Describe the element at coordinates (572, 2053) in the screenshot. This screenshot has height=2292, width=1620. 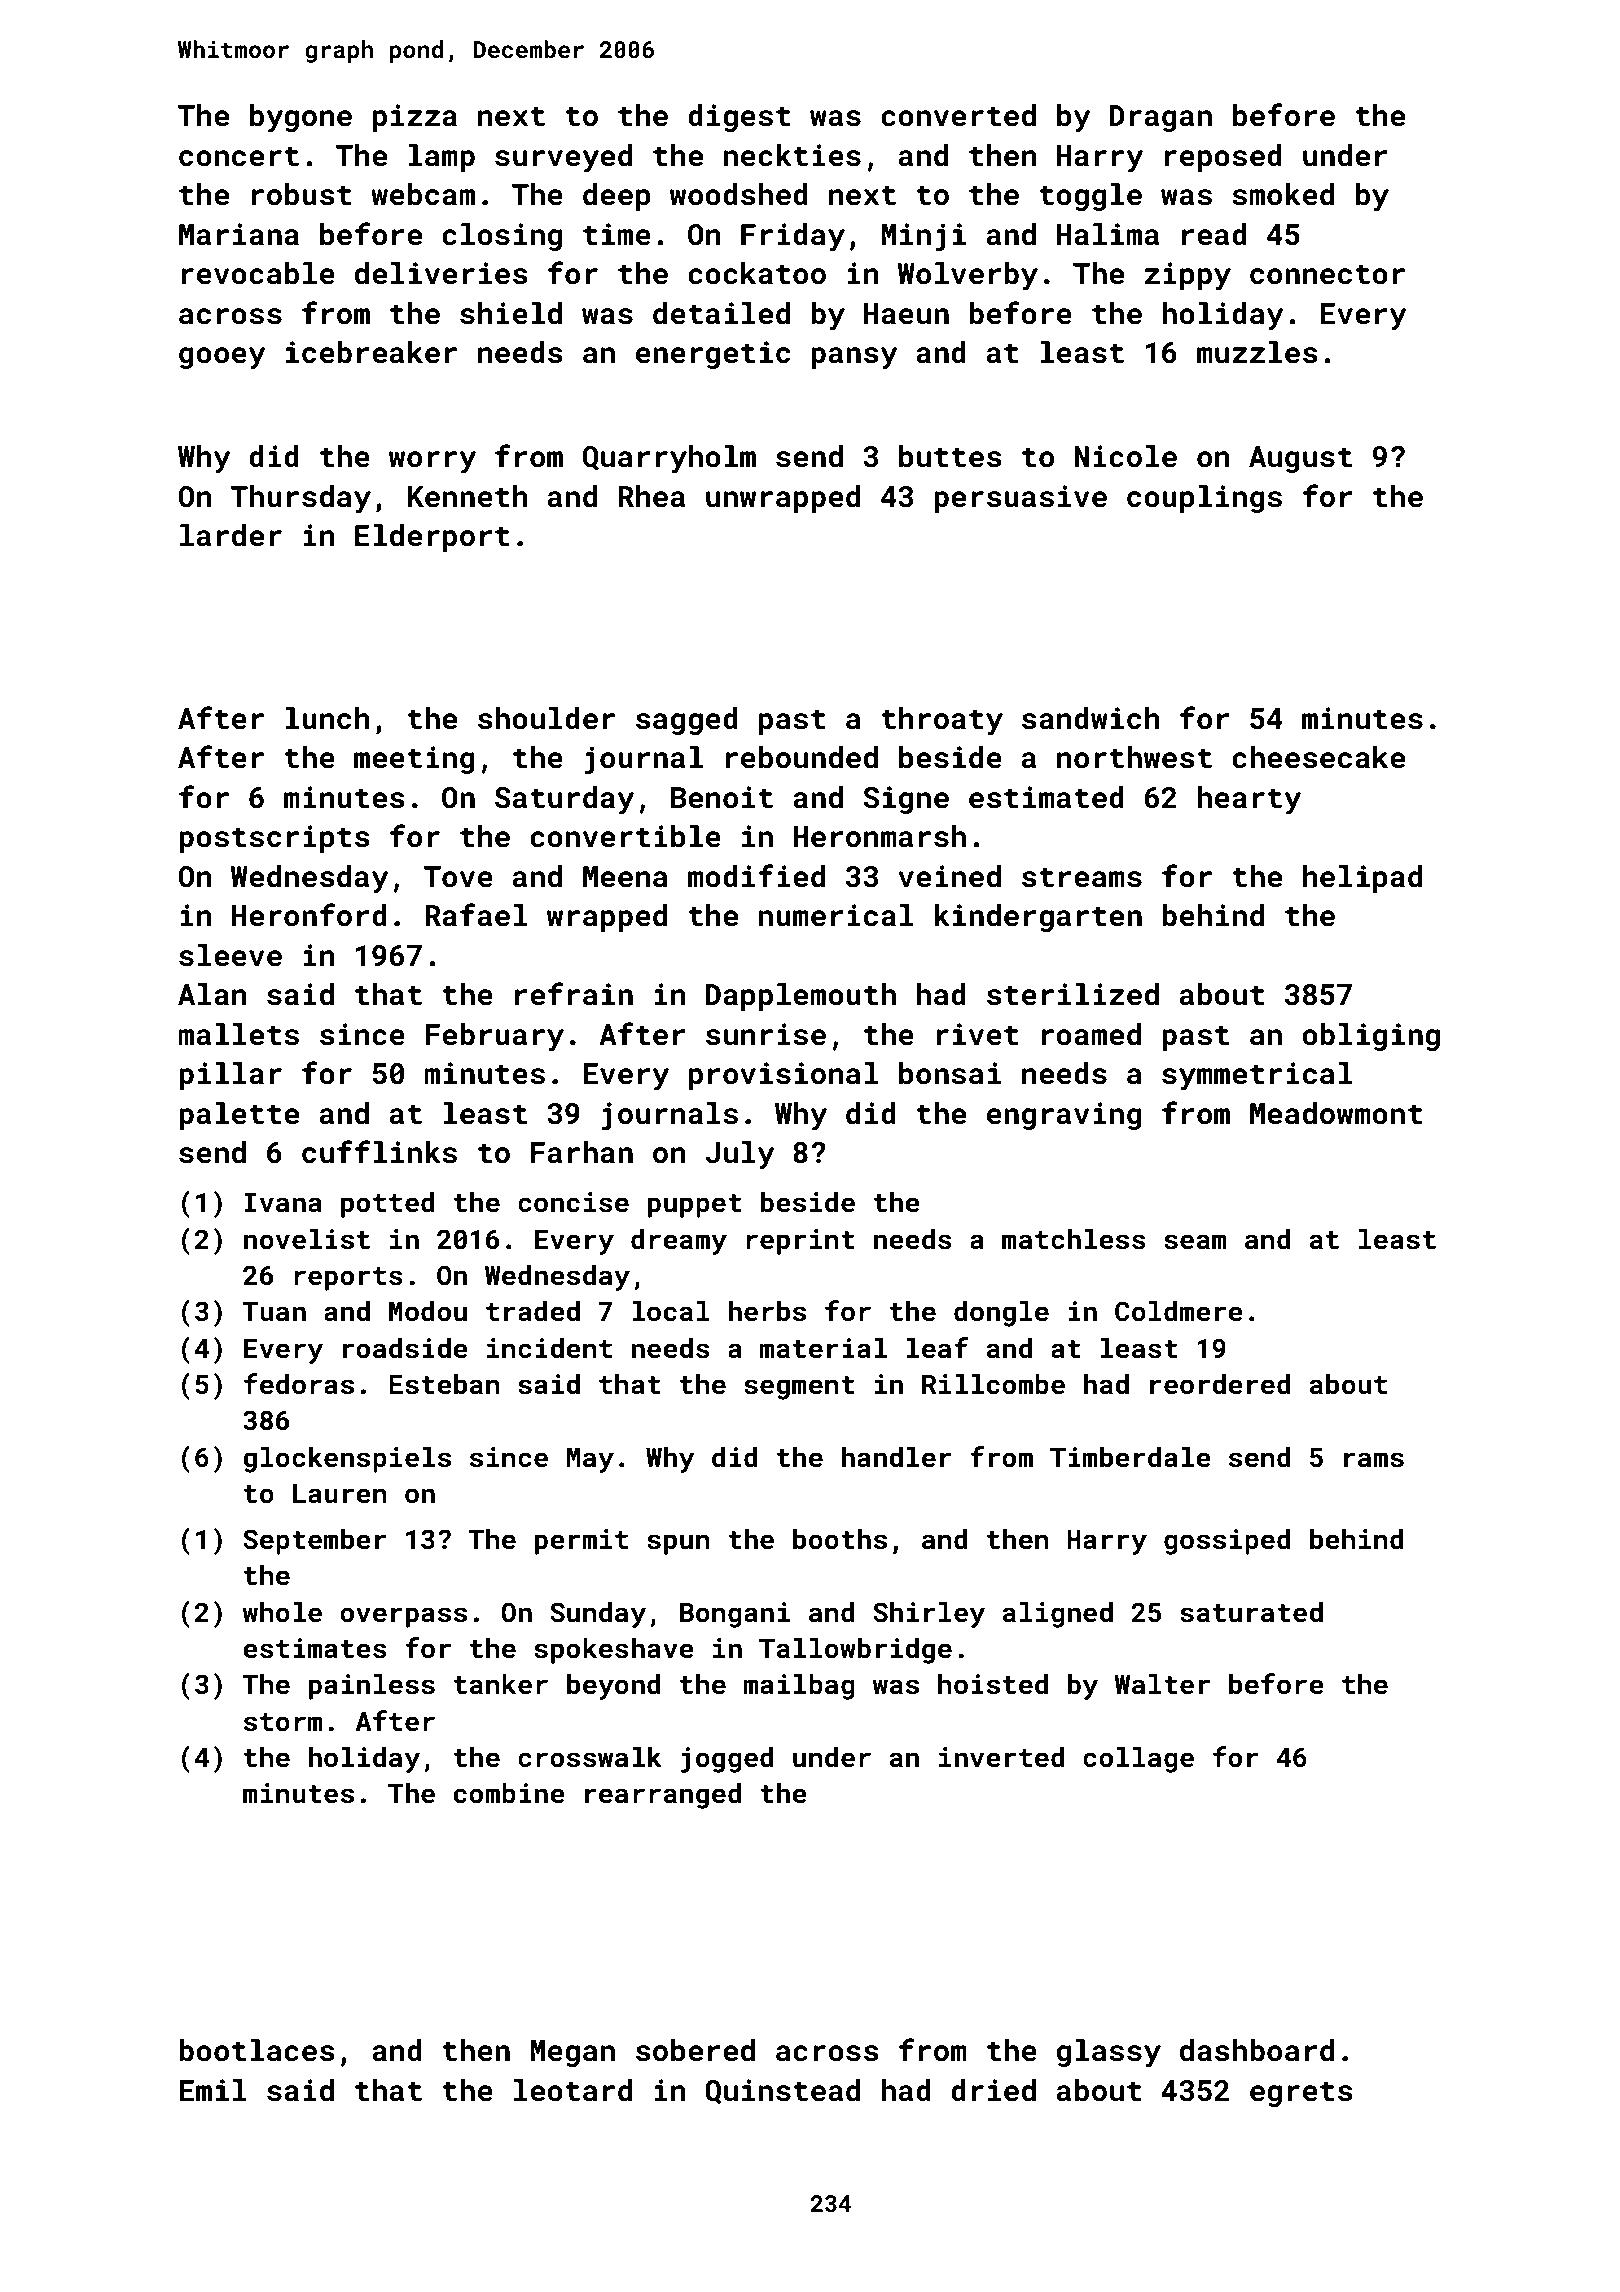
I see `Megan` at that location.
